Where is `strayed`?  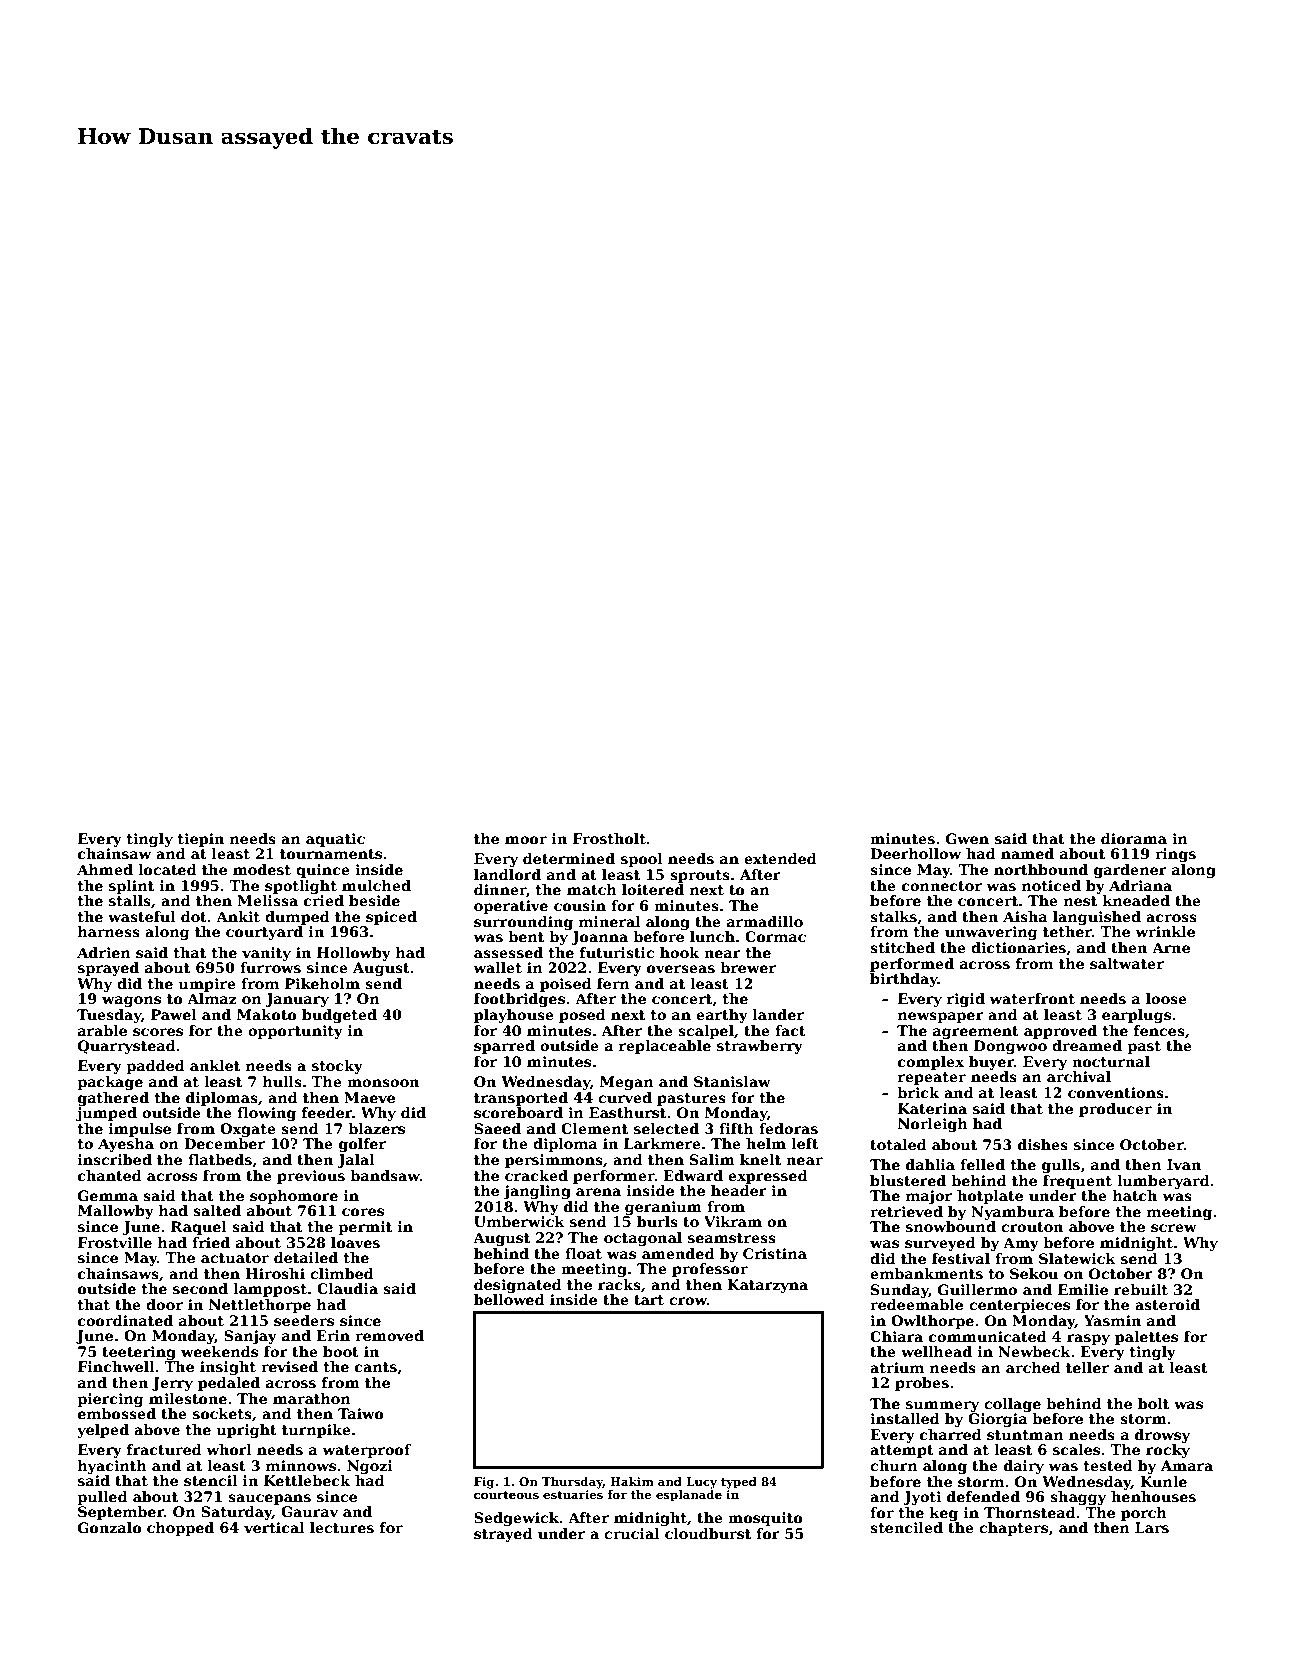 strayed is located at coordinates (503, 1535).
